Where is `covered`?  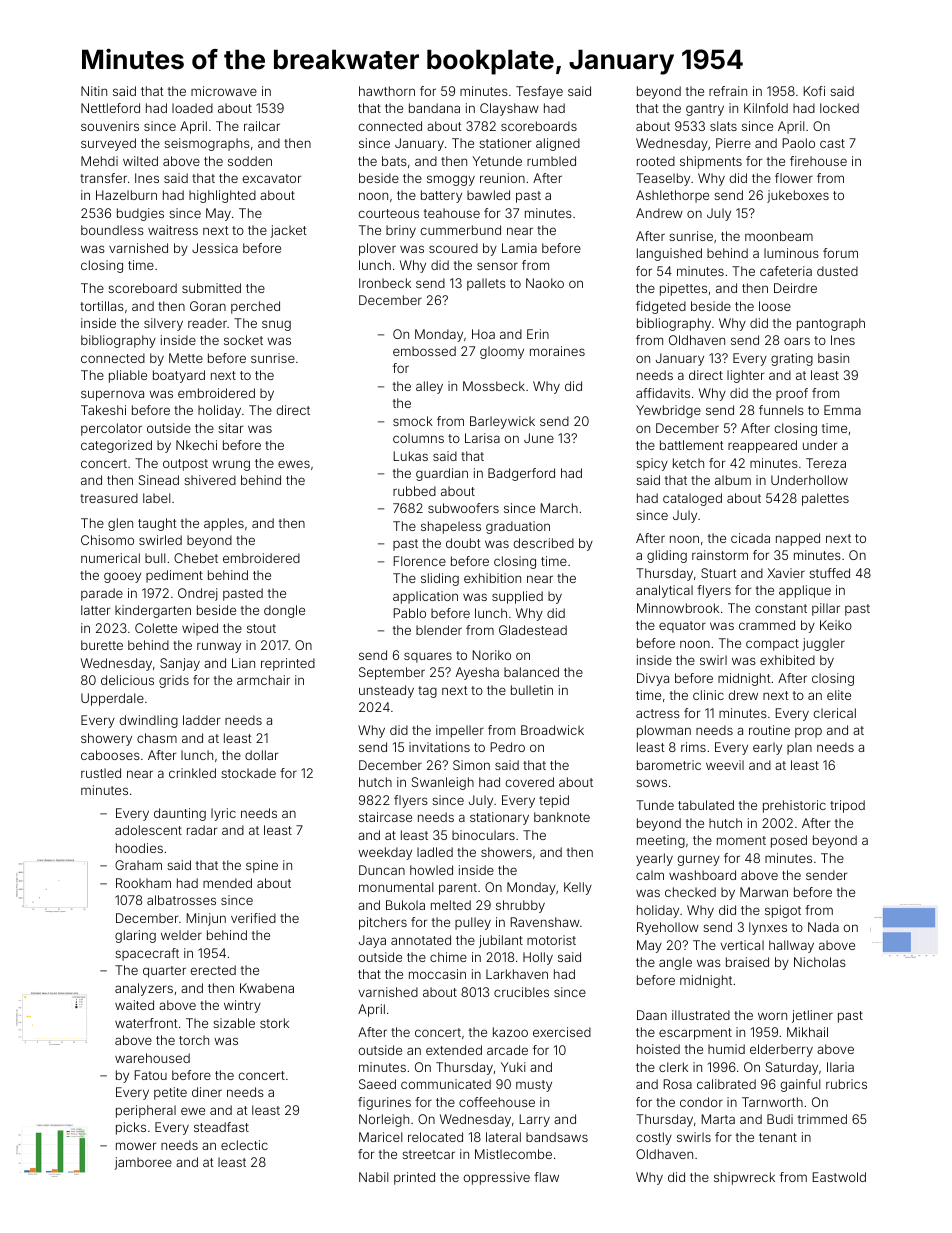 covered is located at coordinates (529, 782).
